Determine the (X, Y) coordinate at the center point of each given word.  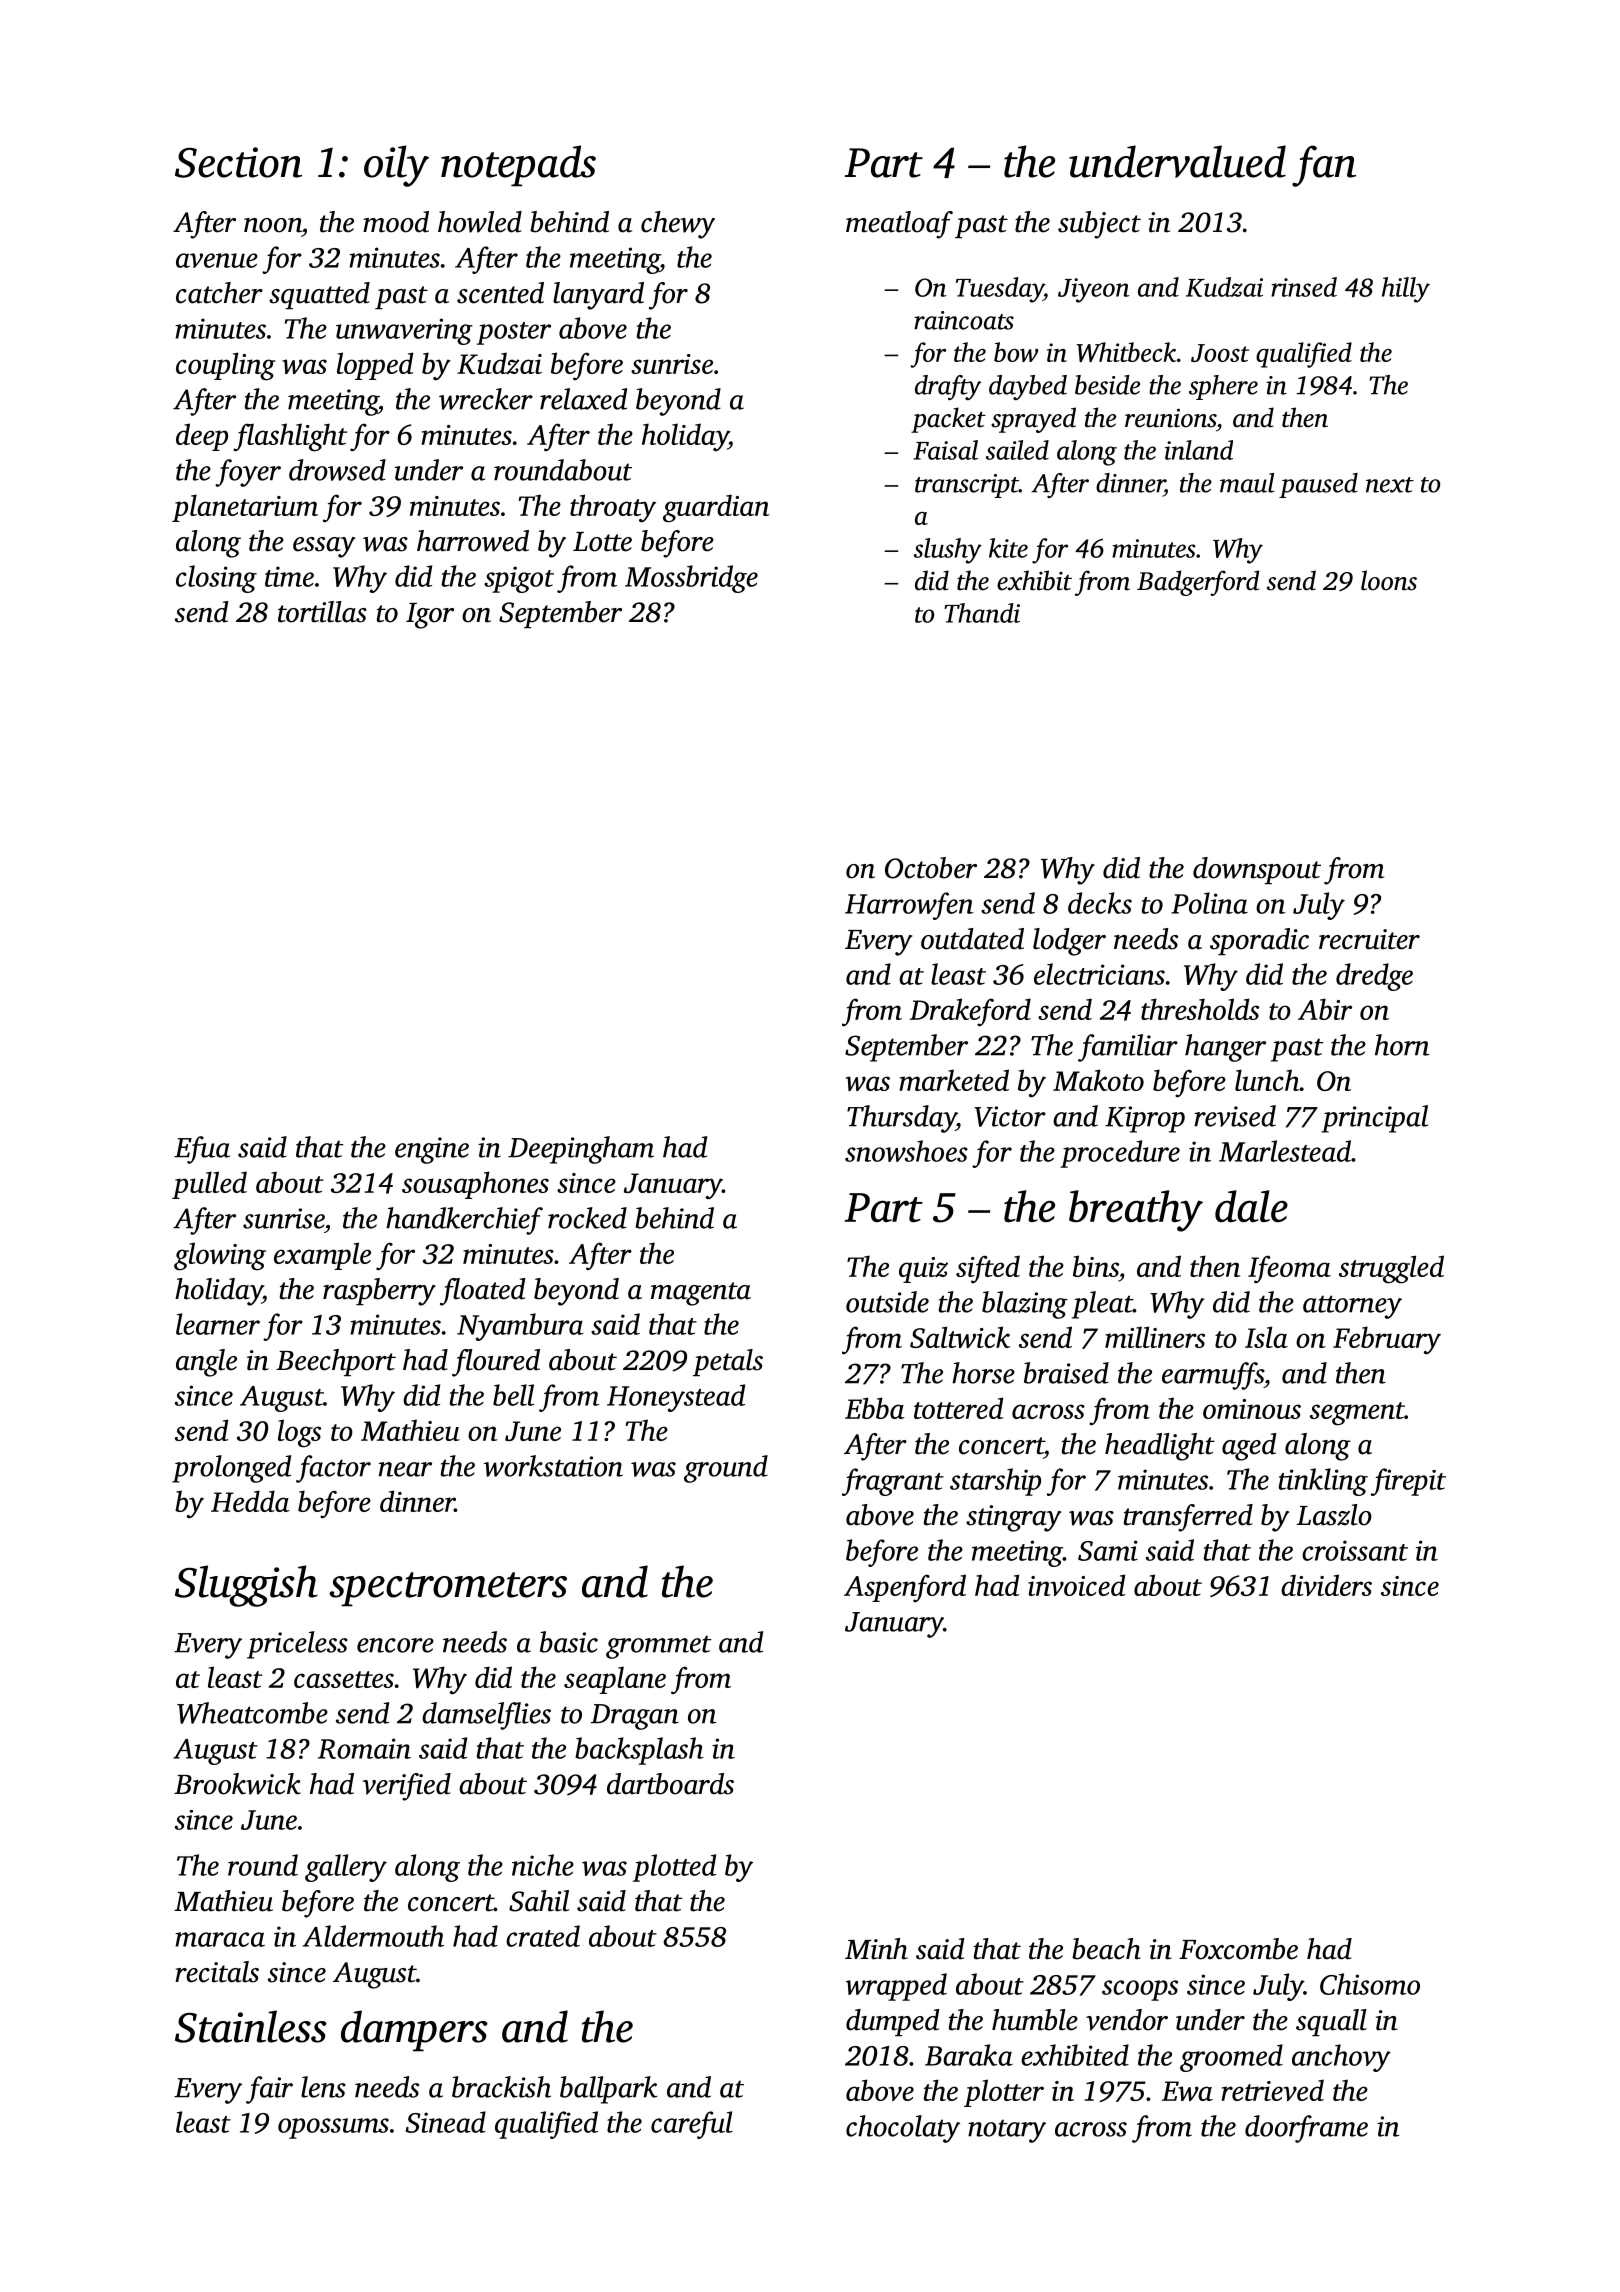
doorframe (1306, 2129)
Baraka (969, 2055)
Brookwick (237, 1784)
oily (396, 166)
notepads (518, 166)
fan (1324, 166)
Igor (430, 616)
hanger (1225, 1048)
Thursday (901, 1119)
